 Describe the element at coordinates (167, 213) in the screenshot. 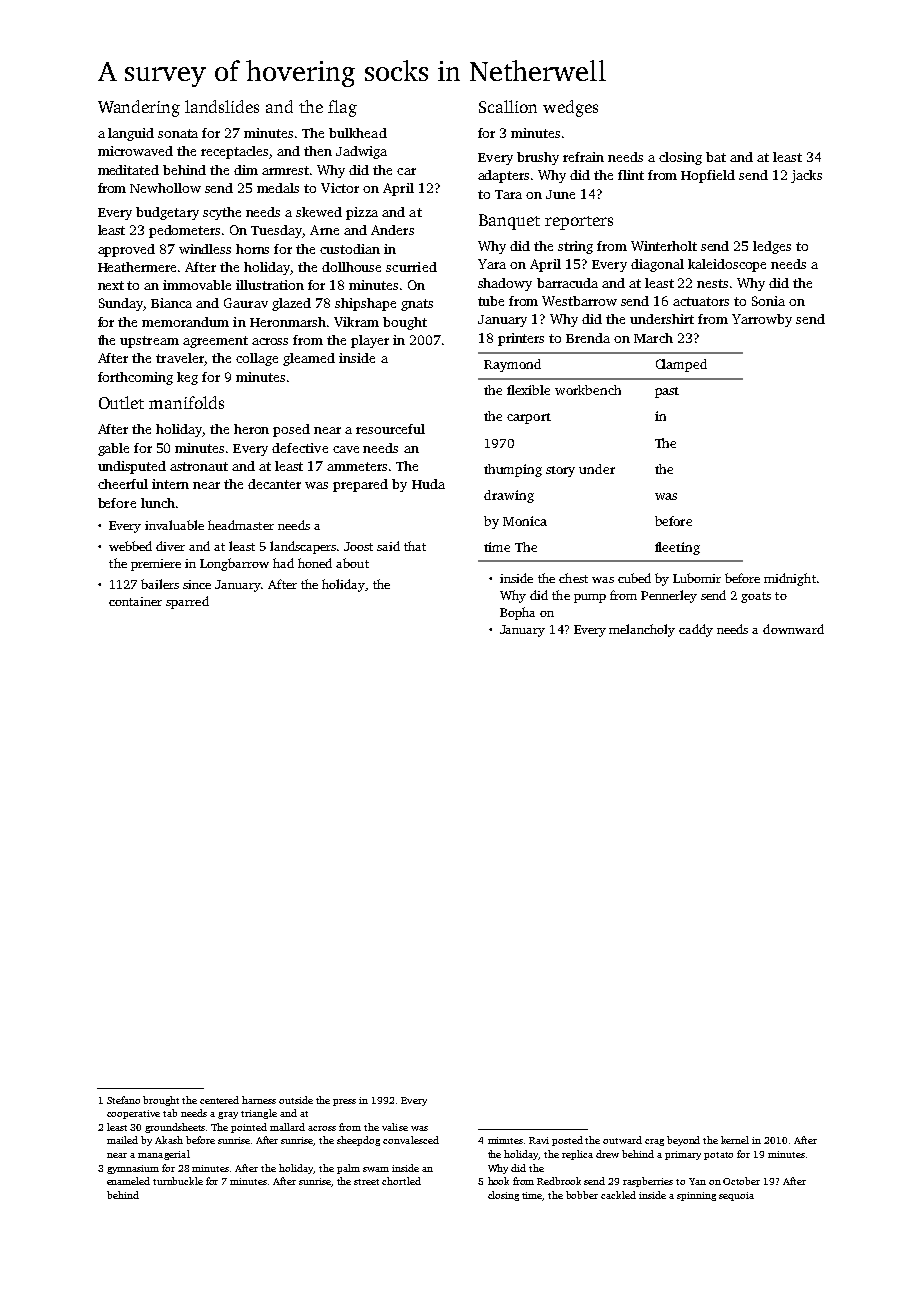

I see `budgetary` at that location.
